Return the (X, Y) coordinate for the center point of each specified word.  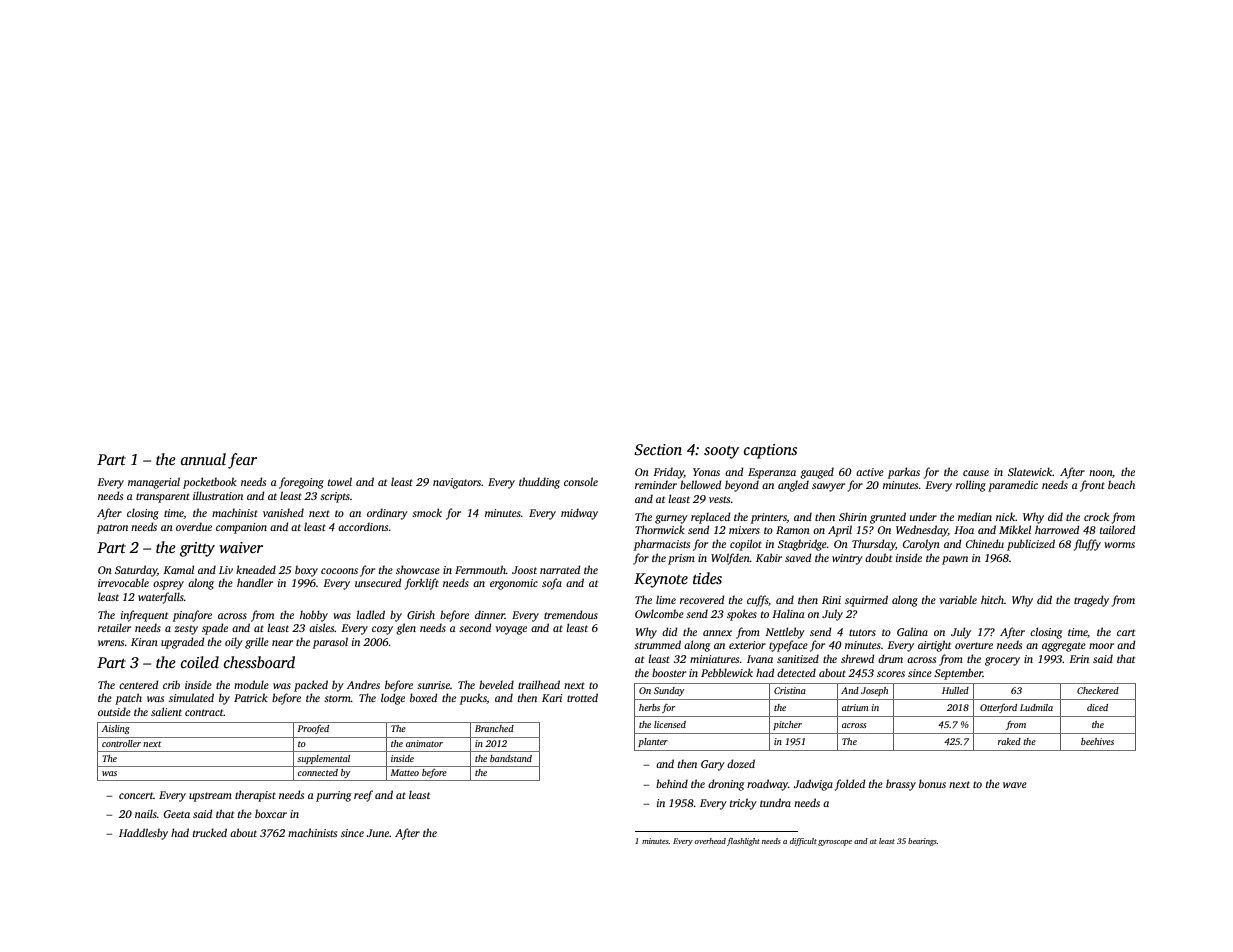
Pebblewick (727, 672)
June (378, 833)
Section (658, 450)
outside (114, 711)
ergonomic (514, 584)
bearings (922, 842)
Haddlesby (143, 834)
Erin (1079, 659)
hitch (992, 599)
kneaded (256, 569)
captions (770, 451)
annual (203, 459)
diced (1097, 707)
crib (171, 684)
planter (653, 742)
